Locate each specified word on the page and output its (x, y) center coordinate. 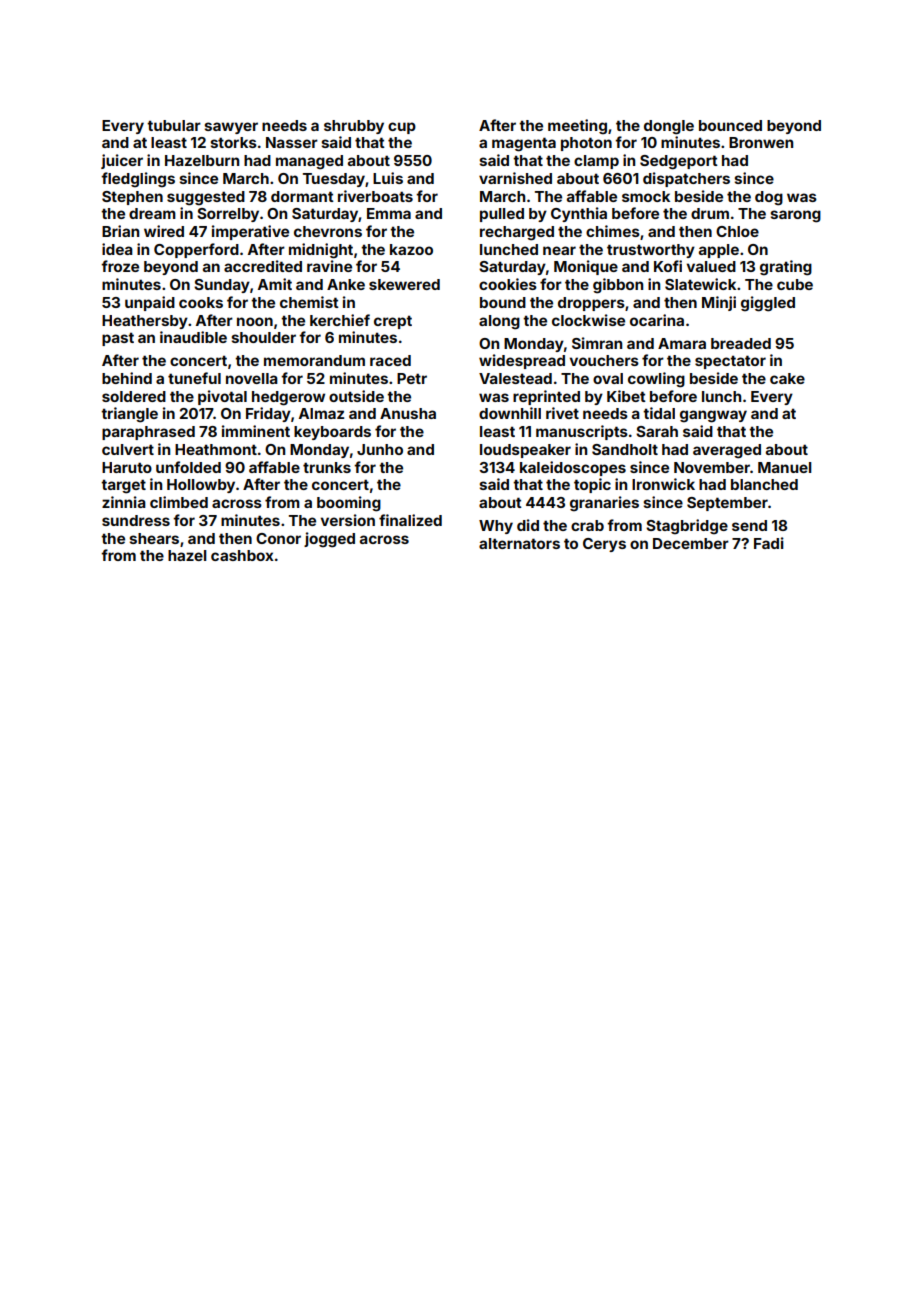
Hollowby (201, 486)
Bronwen (761, 142)
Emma (389, 213)
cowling (656, 380)
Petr (412, 378)
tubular (174, 125)
